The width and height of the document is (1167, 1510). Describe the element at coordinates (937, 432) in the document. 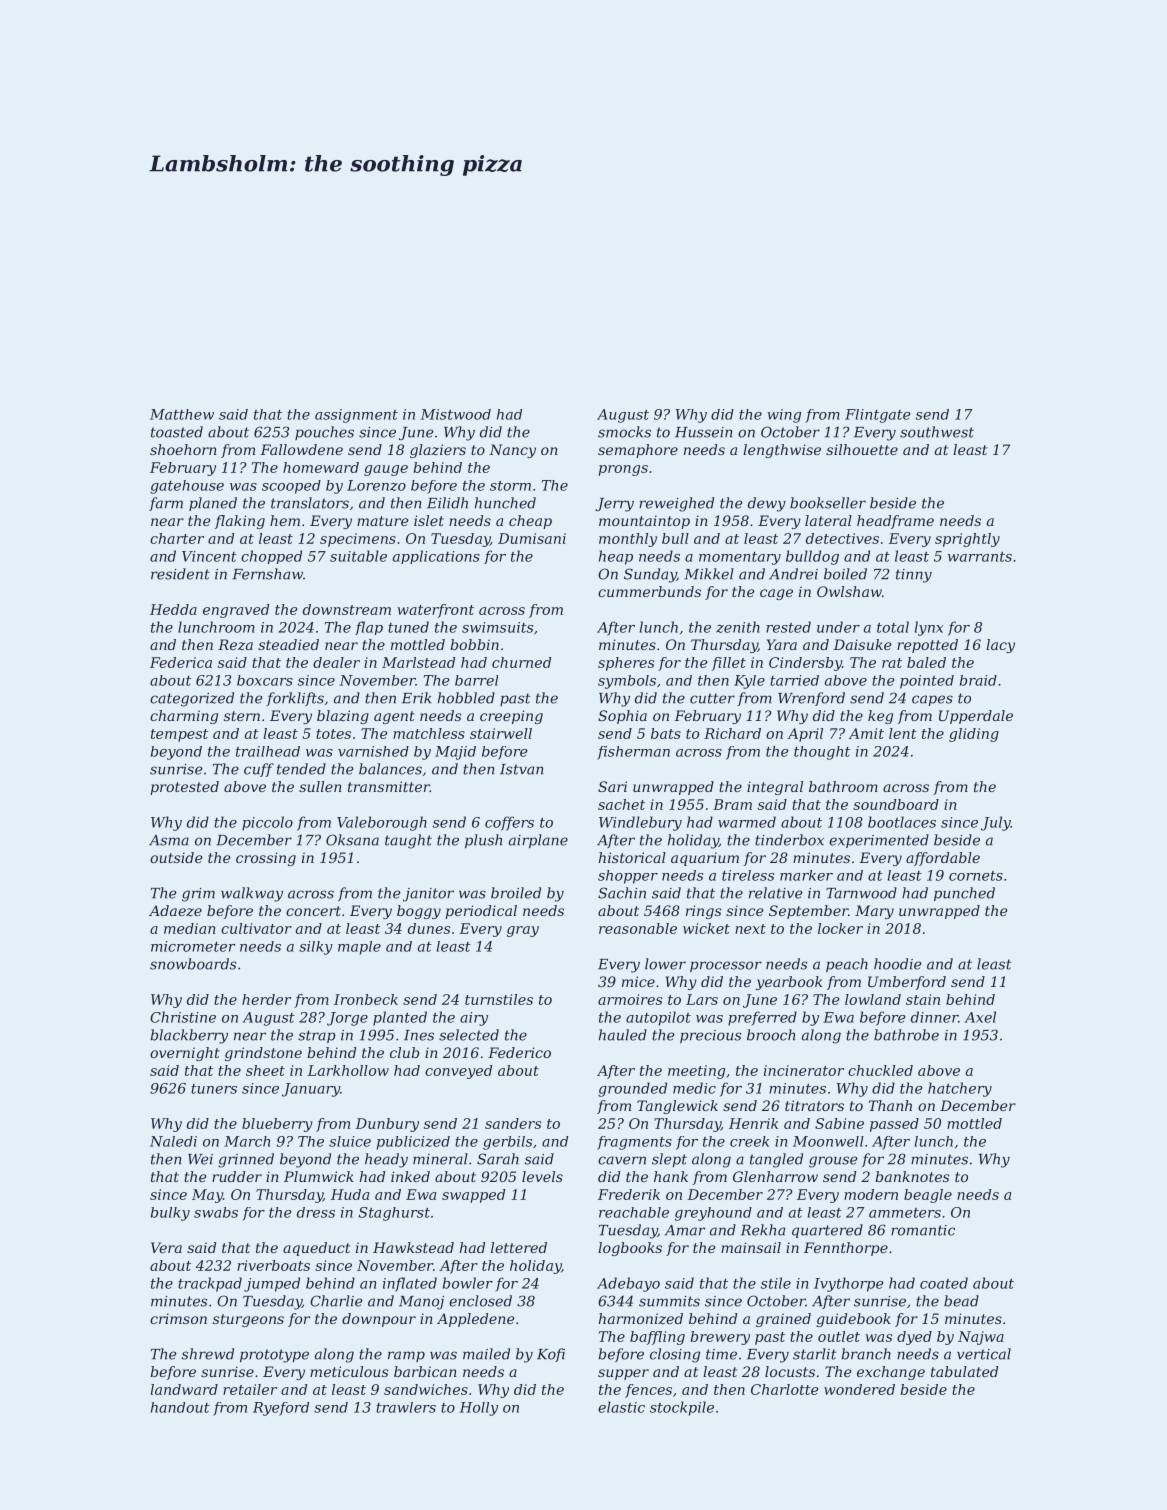

I see `southwest` at that location.
